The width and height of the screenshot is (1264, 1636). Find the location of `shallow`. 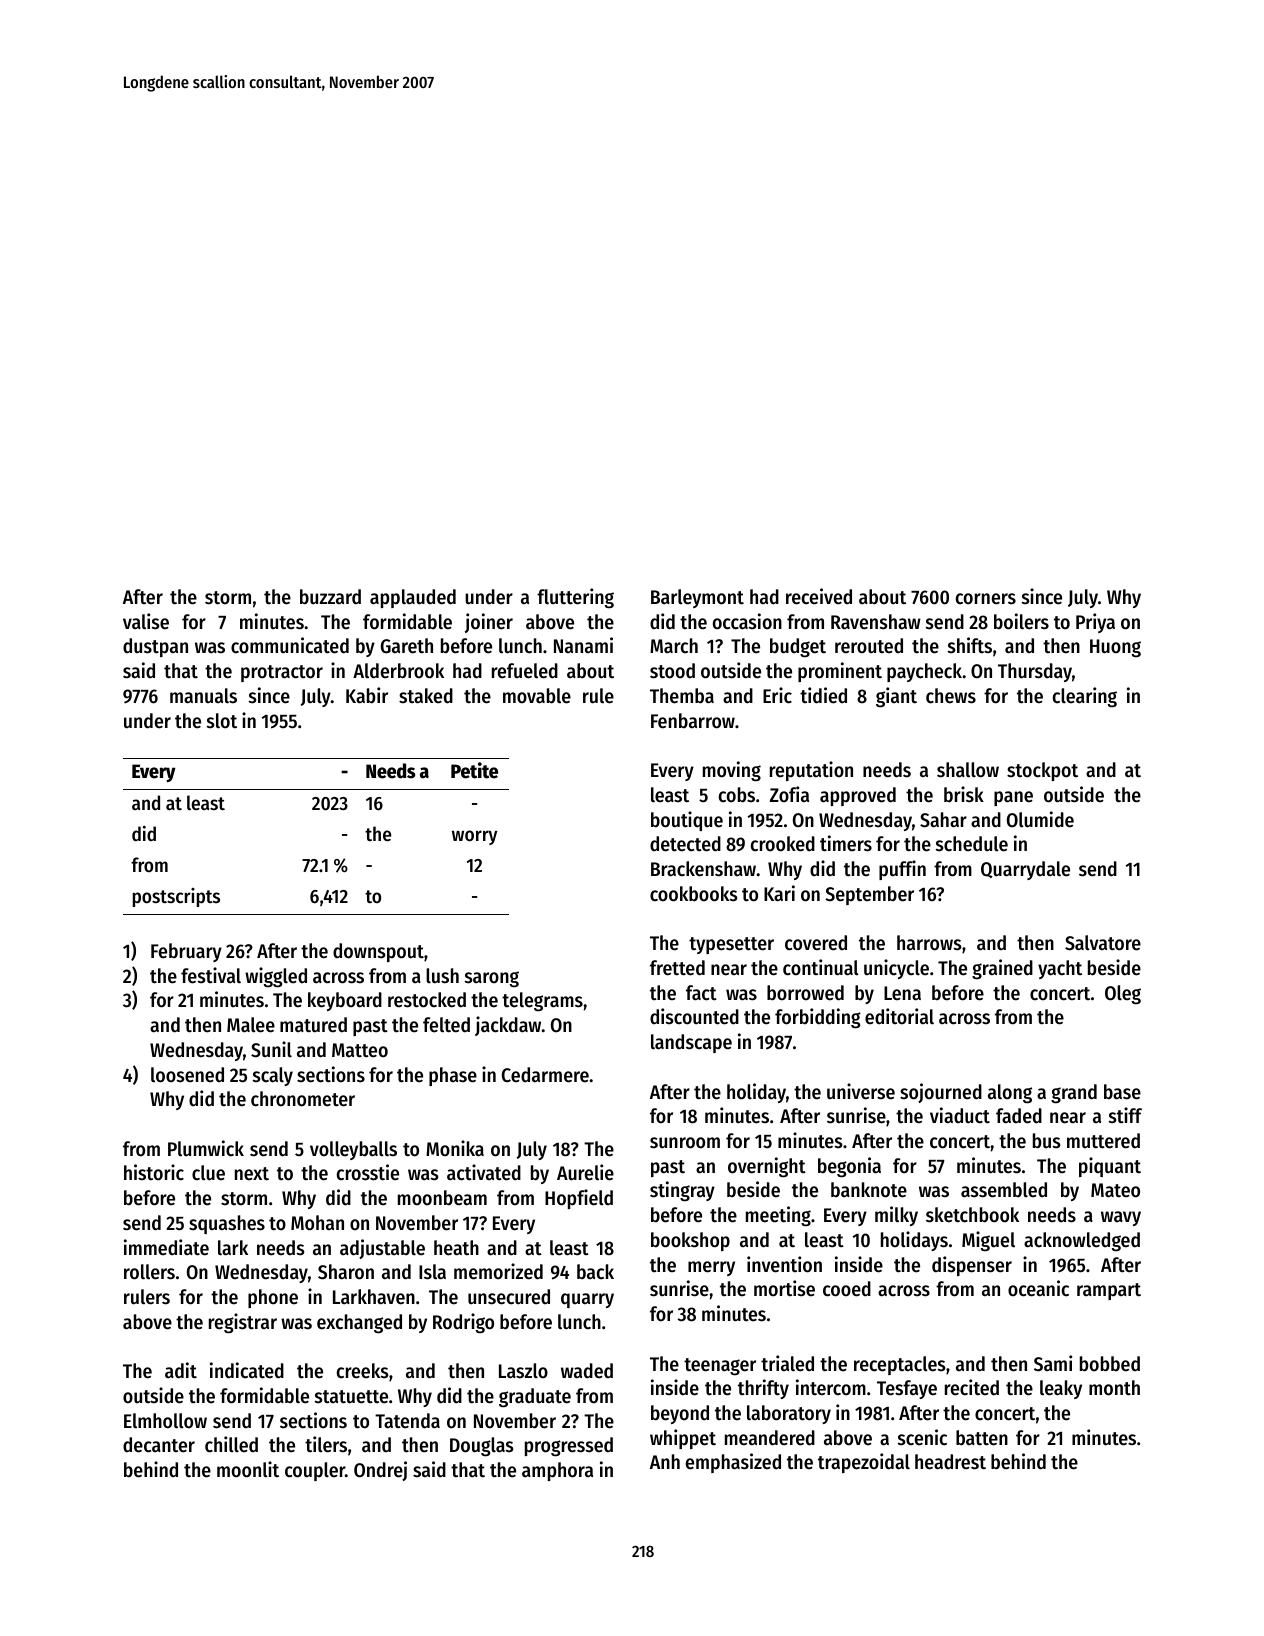

shallow is located at coordinates (968, 770).
